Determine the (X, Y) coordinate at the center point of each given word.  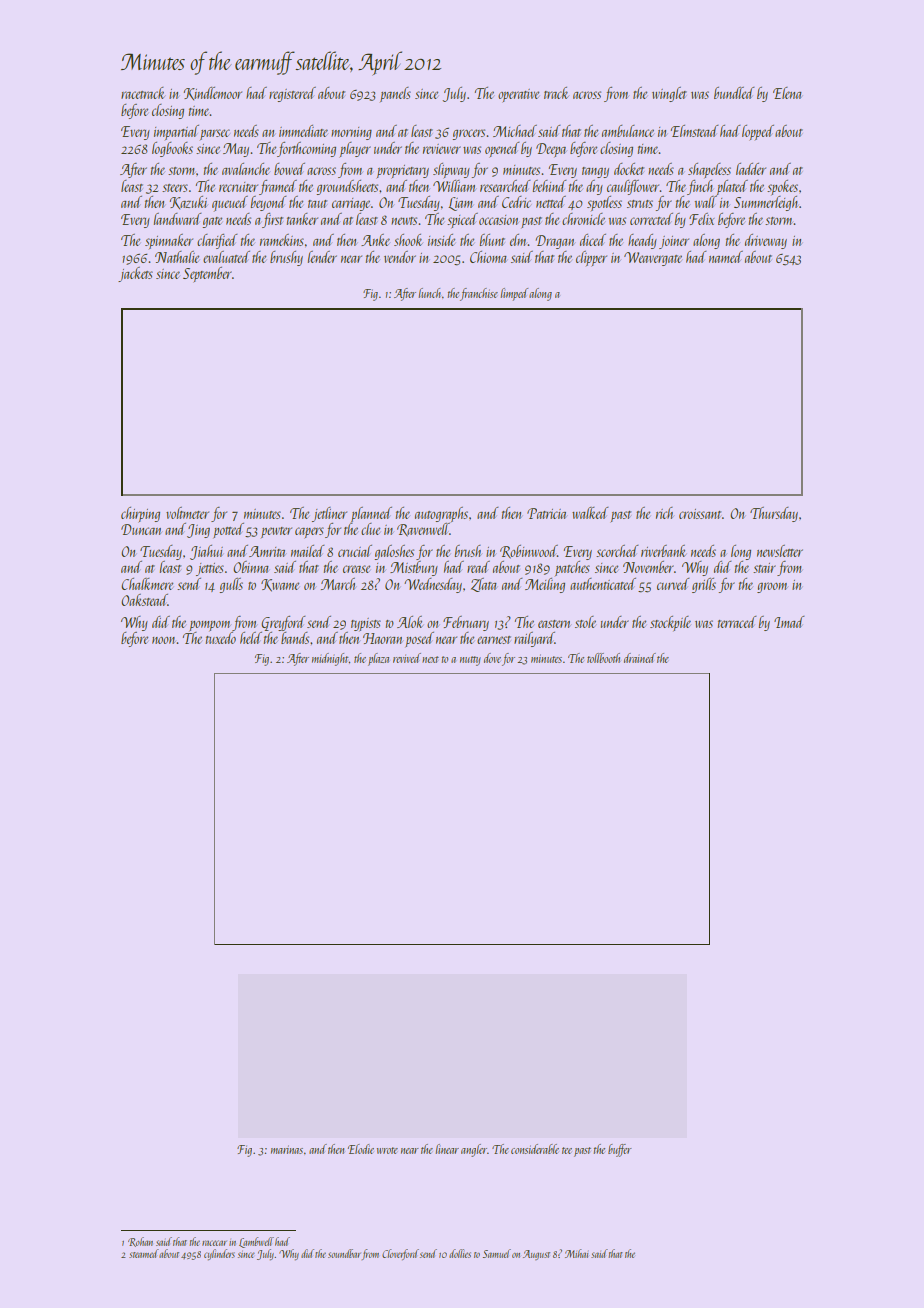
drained (640, 658)
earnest (494, 640)
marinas (287, 1149)
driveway (766, 241)
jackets (135, 274)
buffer (620, 1150)
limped (514, 294)
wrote (387, 1150)
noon (163, 640)
